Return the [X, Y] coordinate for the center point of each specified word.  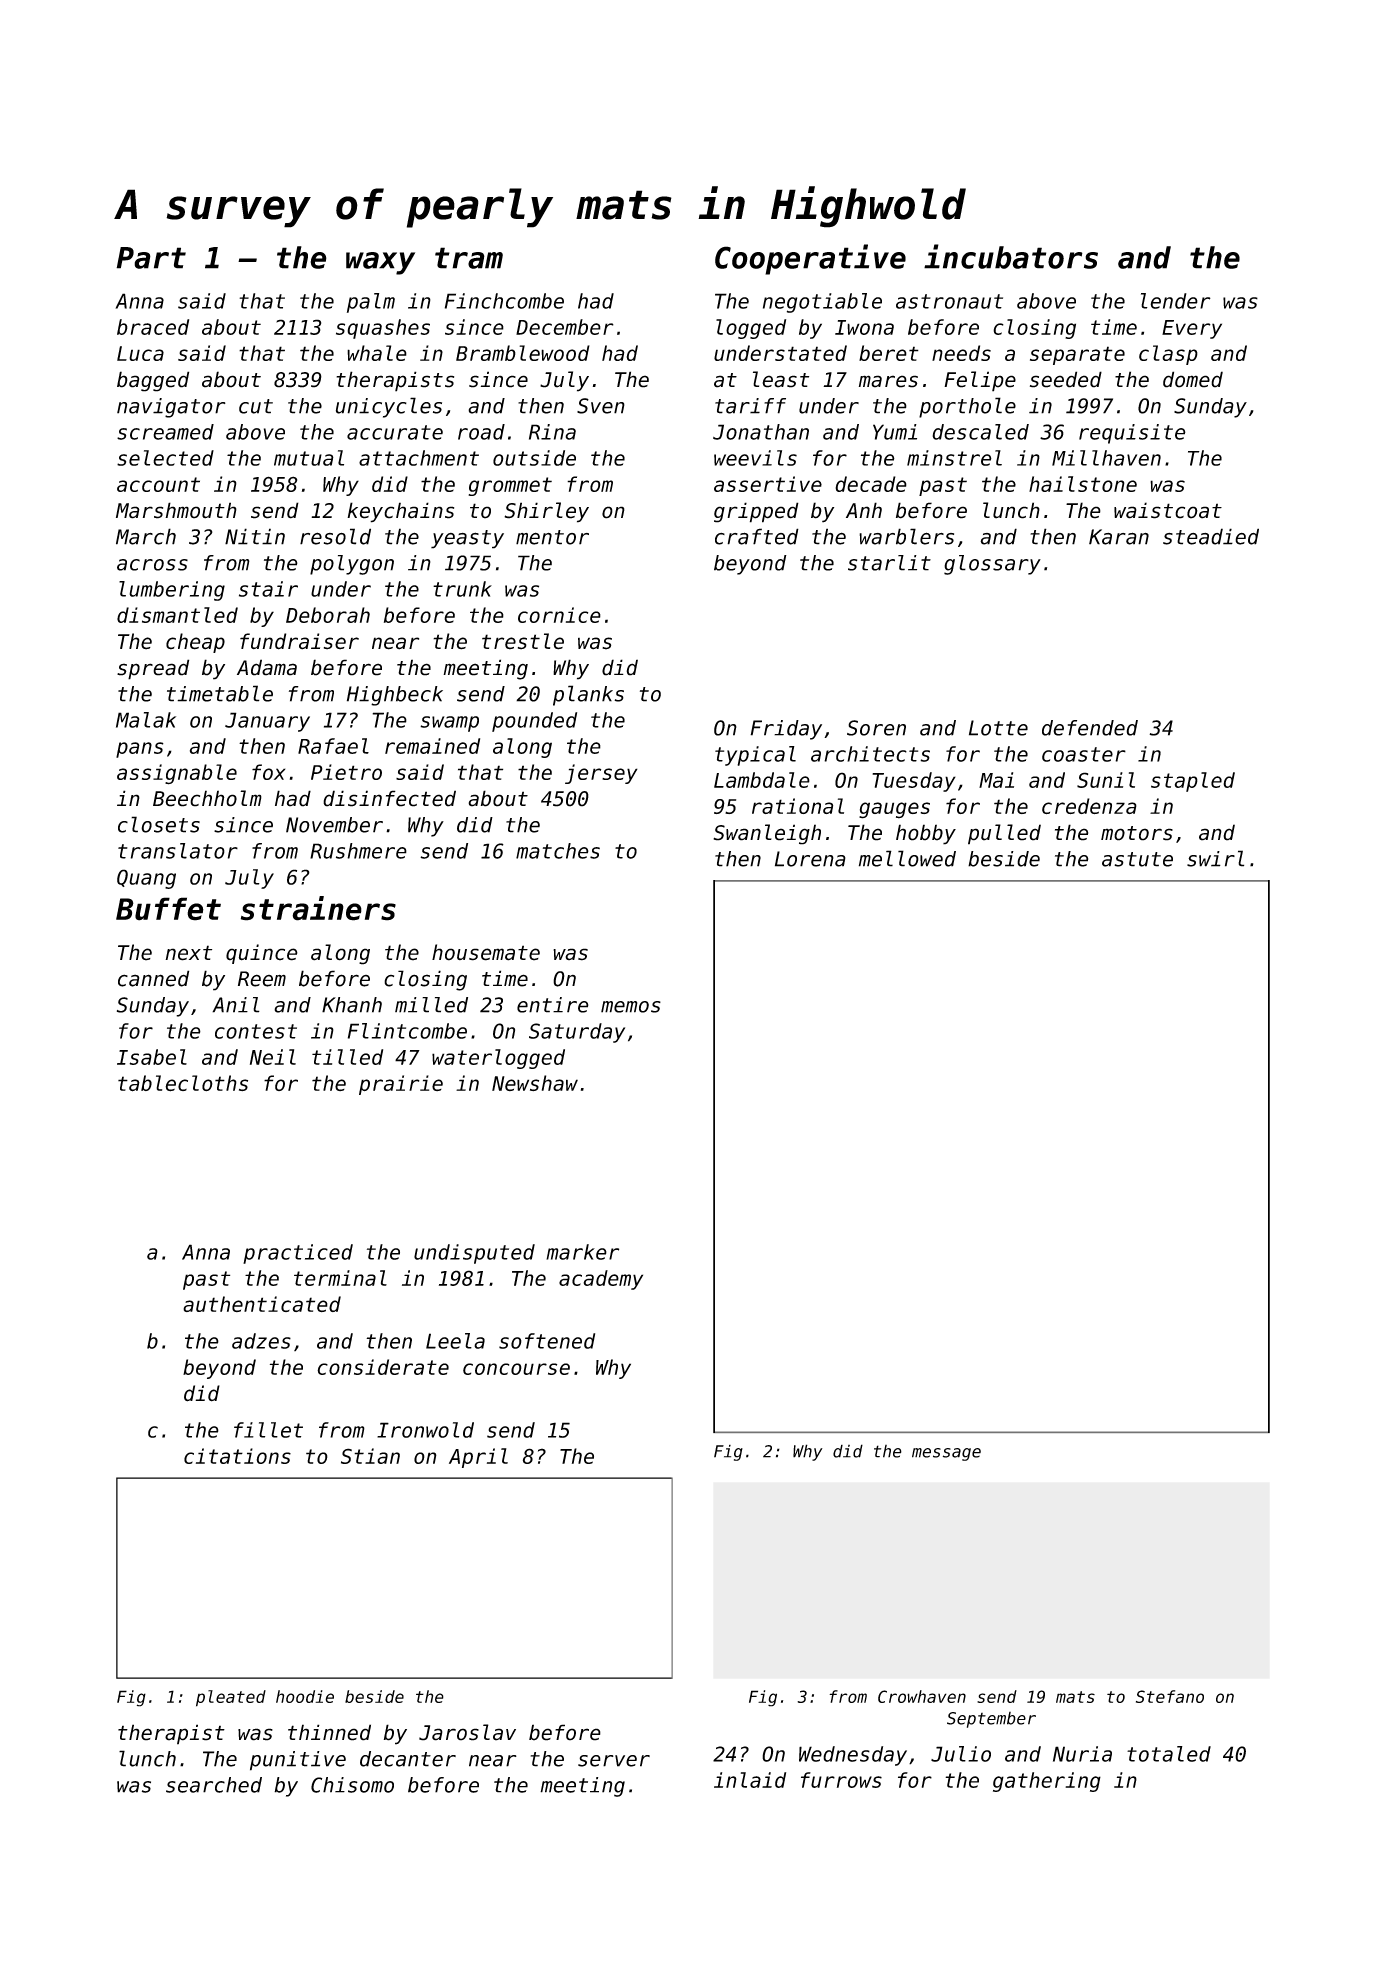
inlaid [750, 1780]
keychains [400, 512]
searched [214, 1785]
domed [1193, 379]
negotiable [822, 303]
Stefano [1170, 1696]
